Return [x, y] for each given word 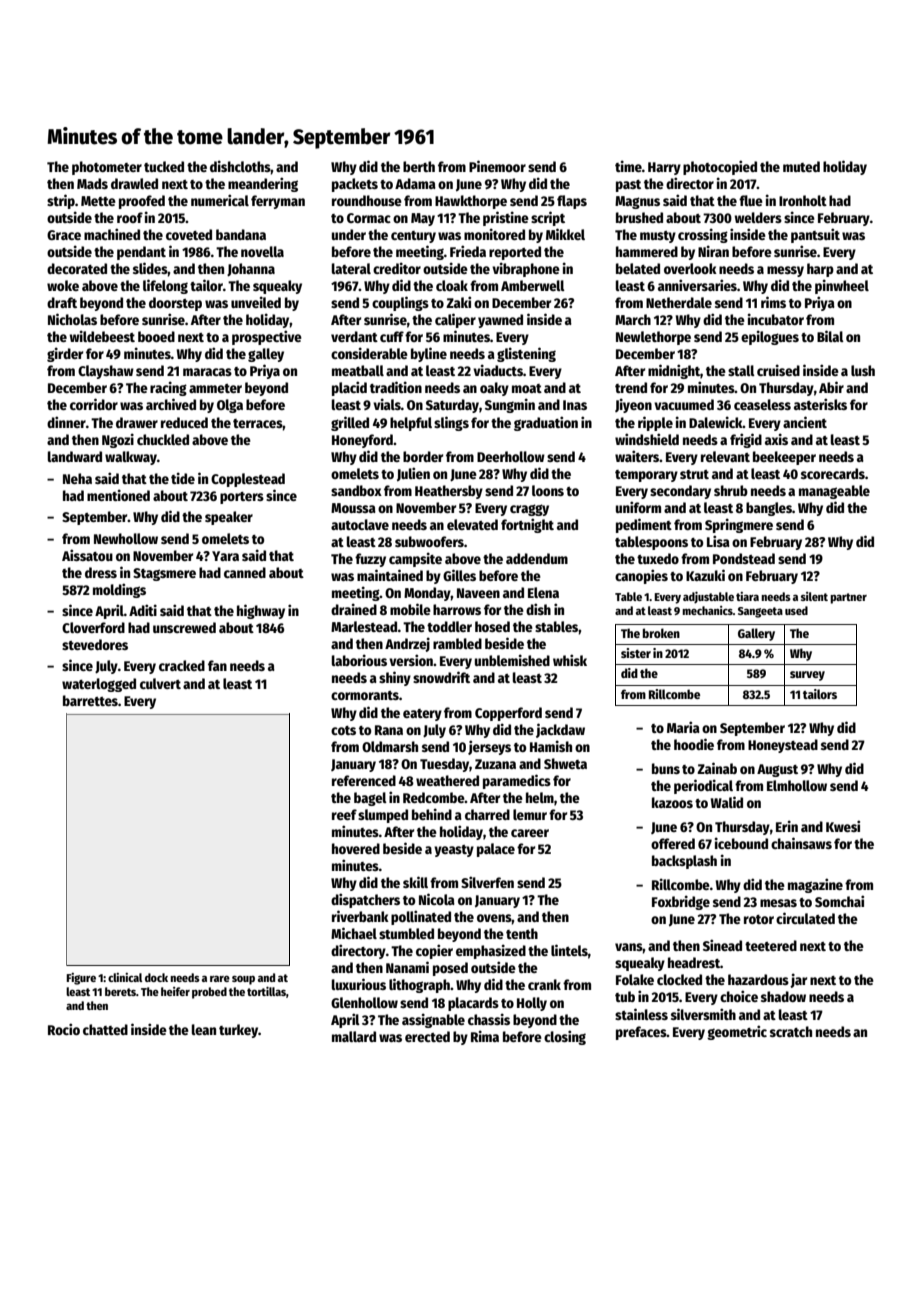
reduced [184, 422]
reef [344, 814]
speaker [229, 518]
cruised [778, 370]
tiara [747, 596]
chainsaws [801, 843]
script [548, 218]
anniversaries [697, 285]
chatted [105, 1029]
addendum [537, 558]
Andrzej [407, 644]
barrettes [90, 700]
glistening [526, 354]
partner [848, 598]
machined [112, 234]
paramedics [517, 781]
